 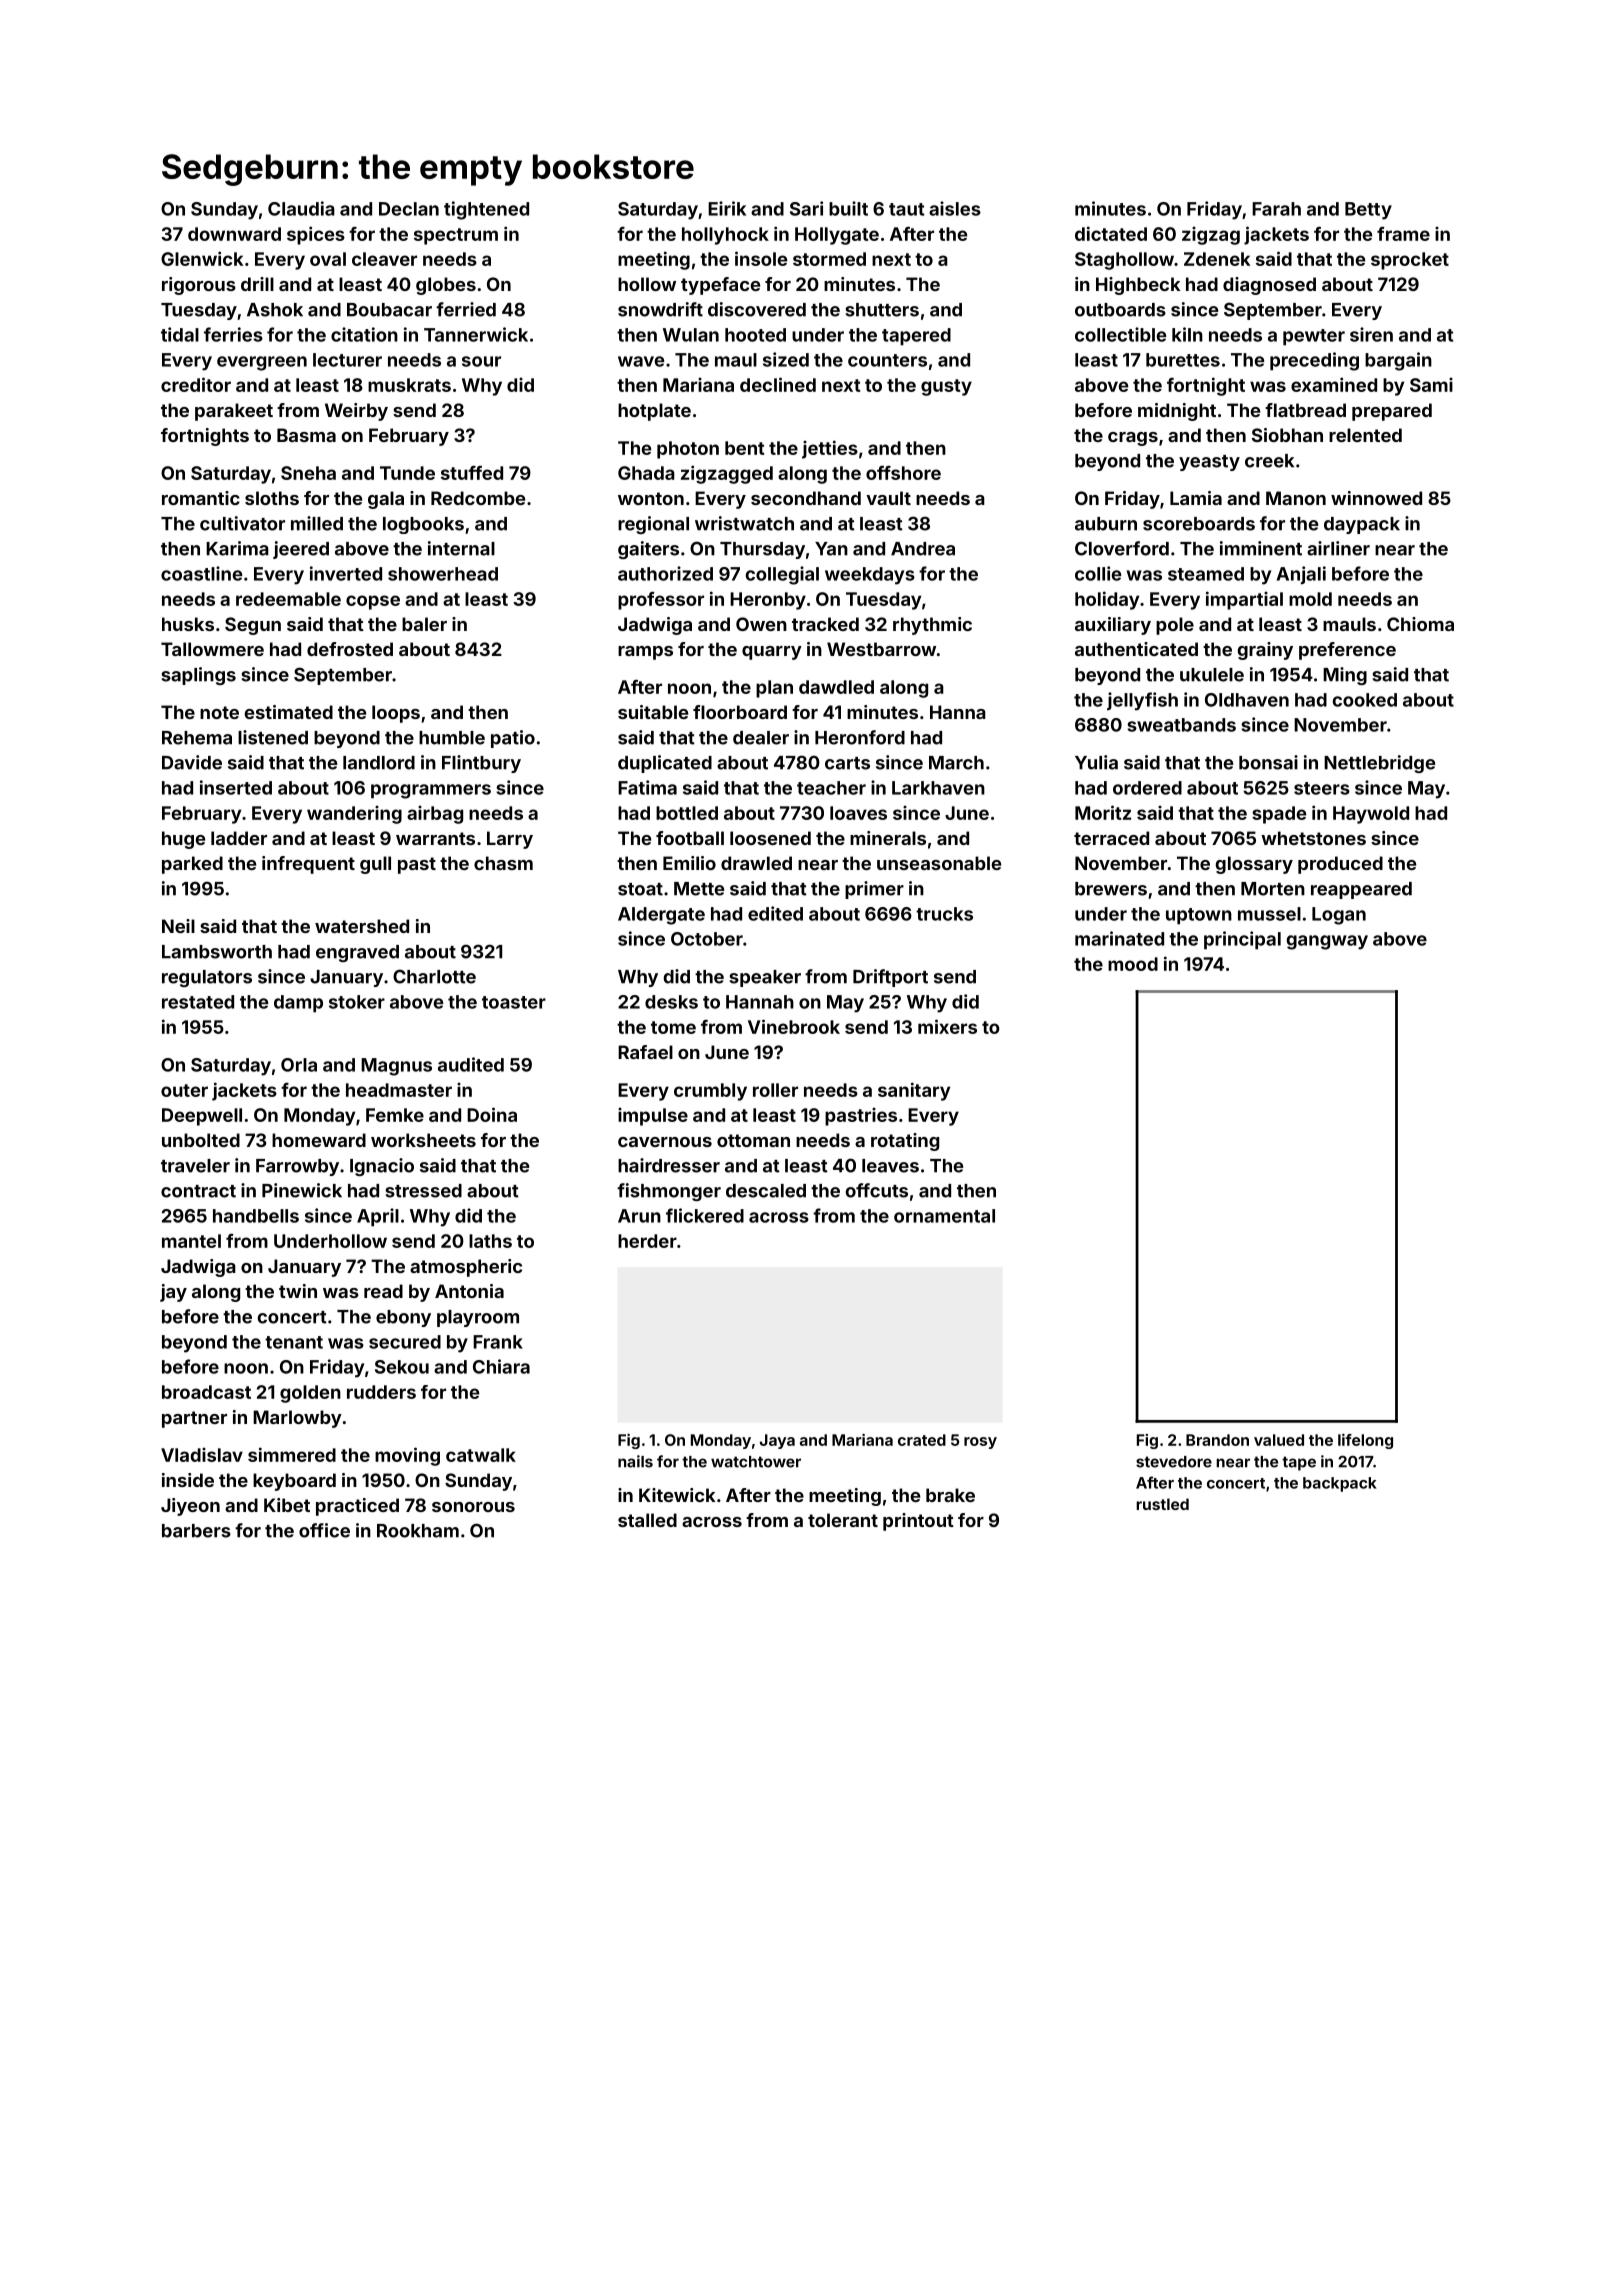 I want to click on valued, so click(x=1279, y=1440).
